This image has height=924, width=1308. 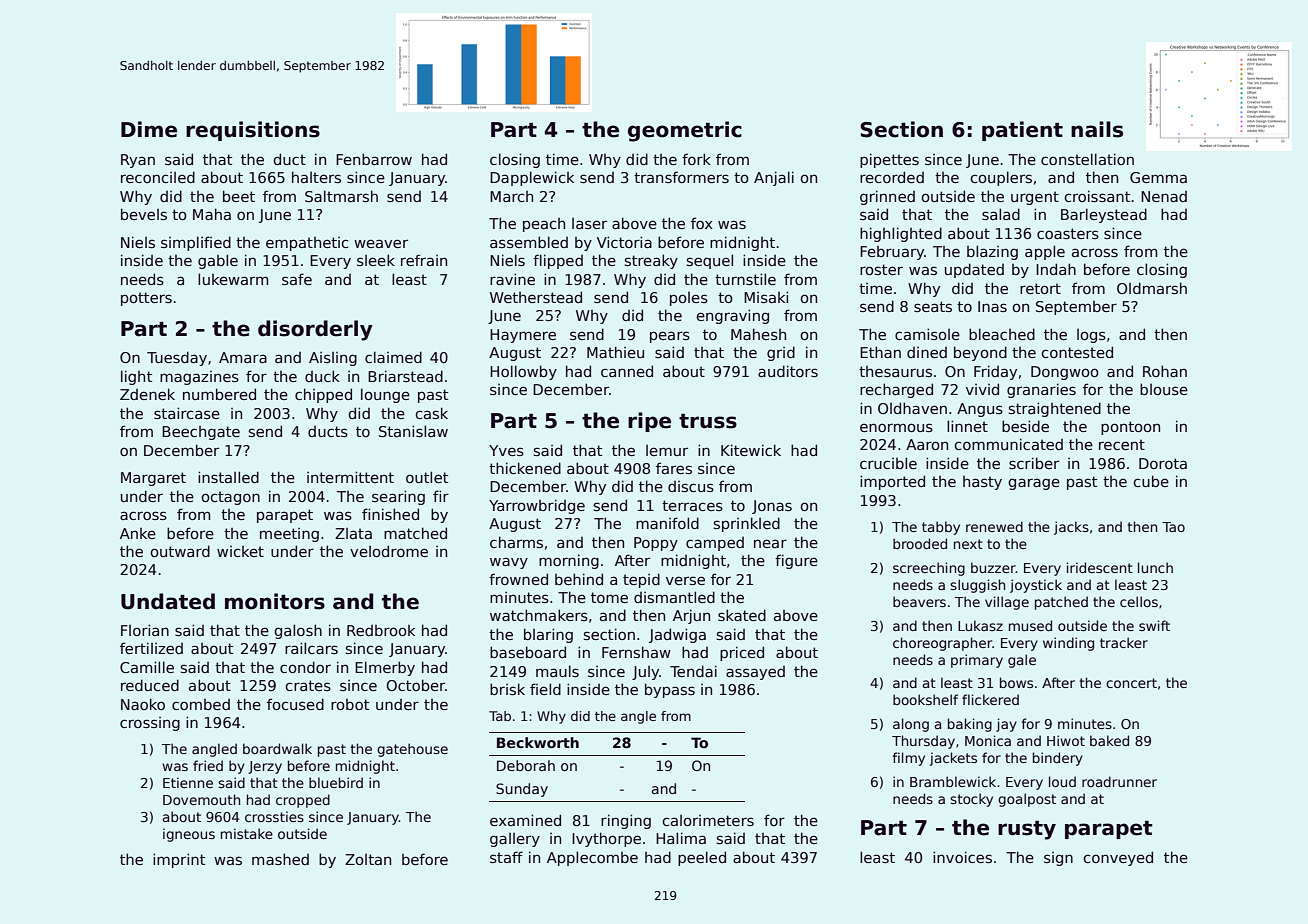 I want to click on peeled, so click(x=702, y=858).
